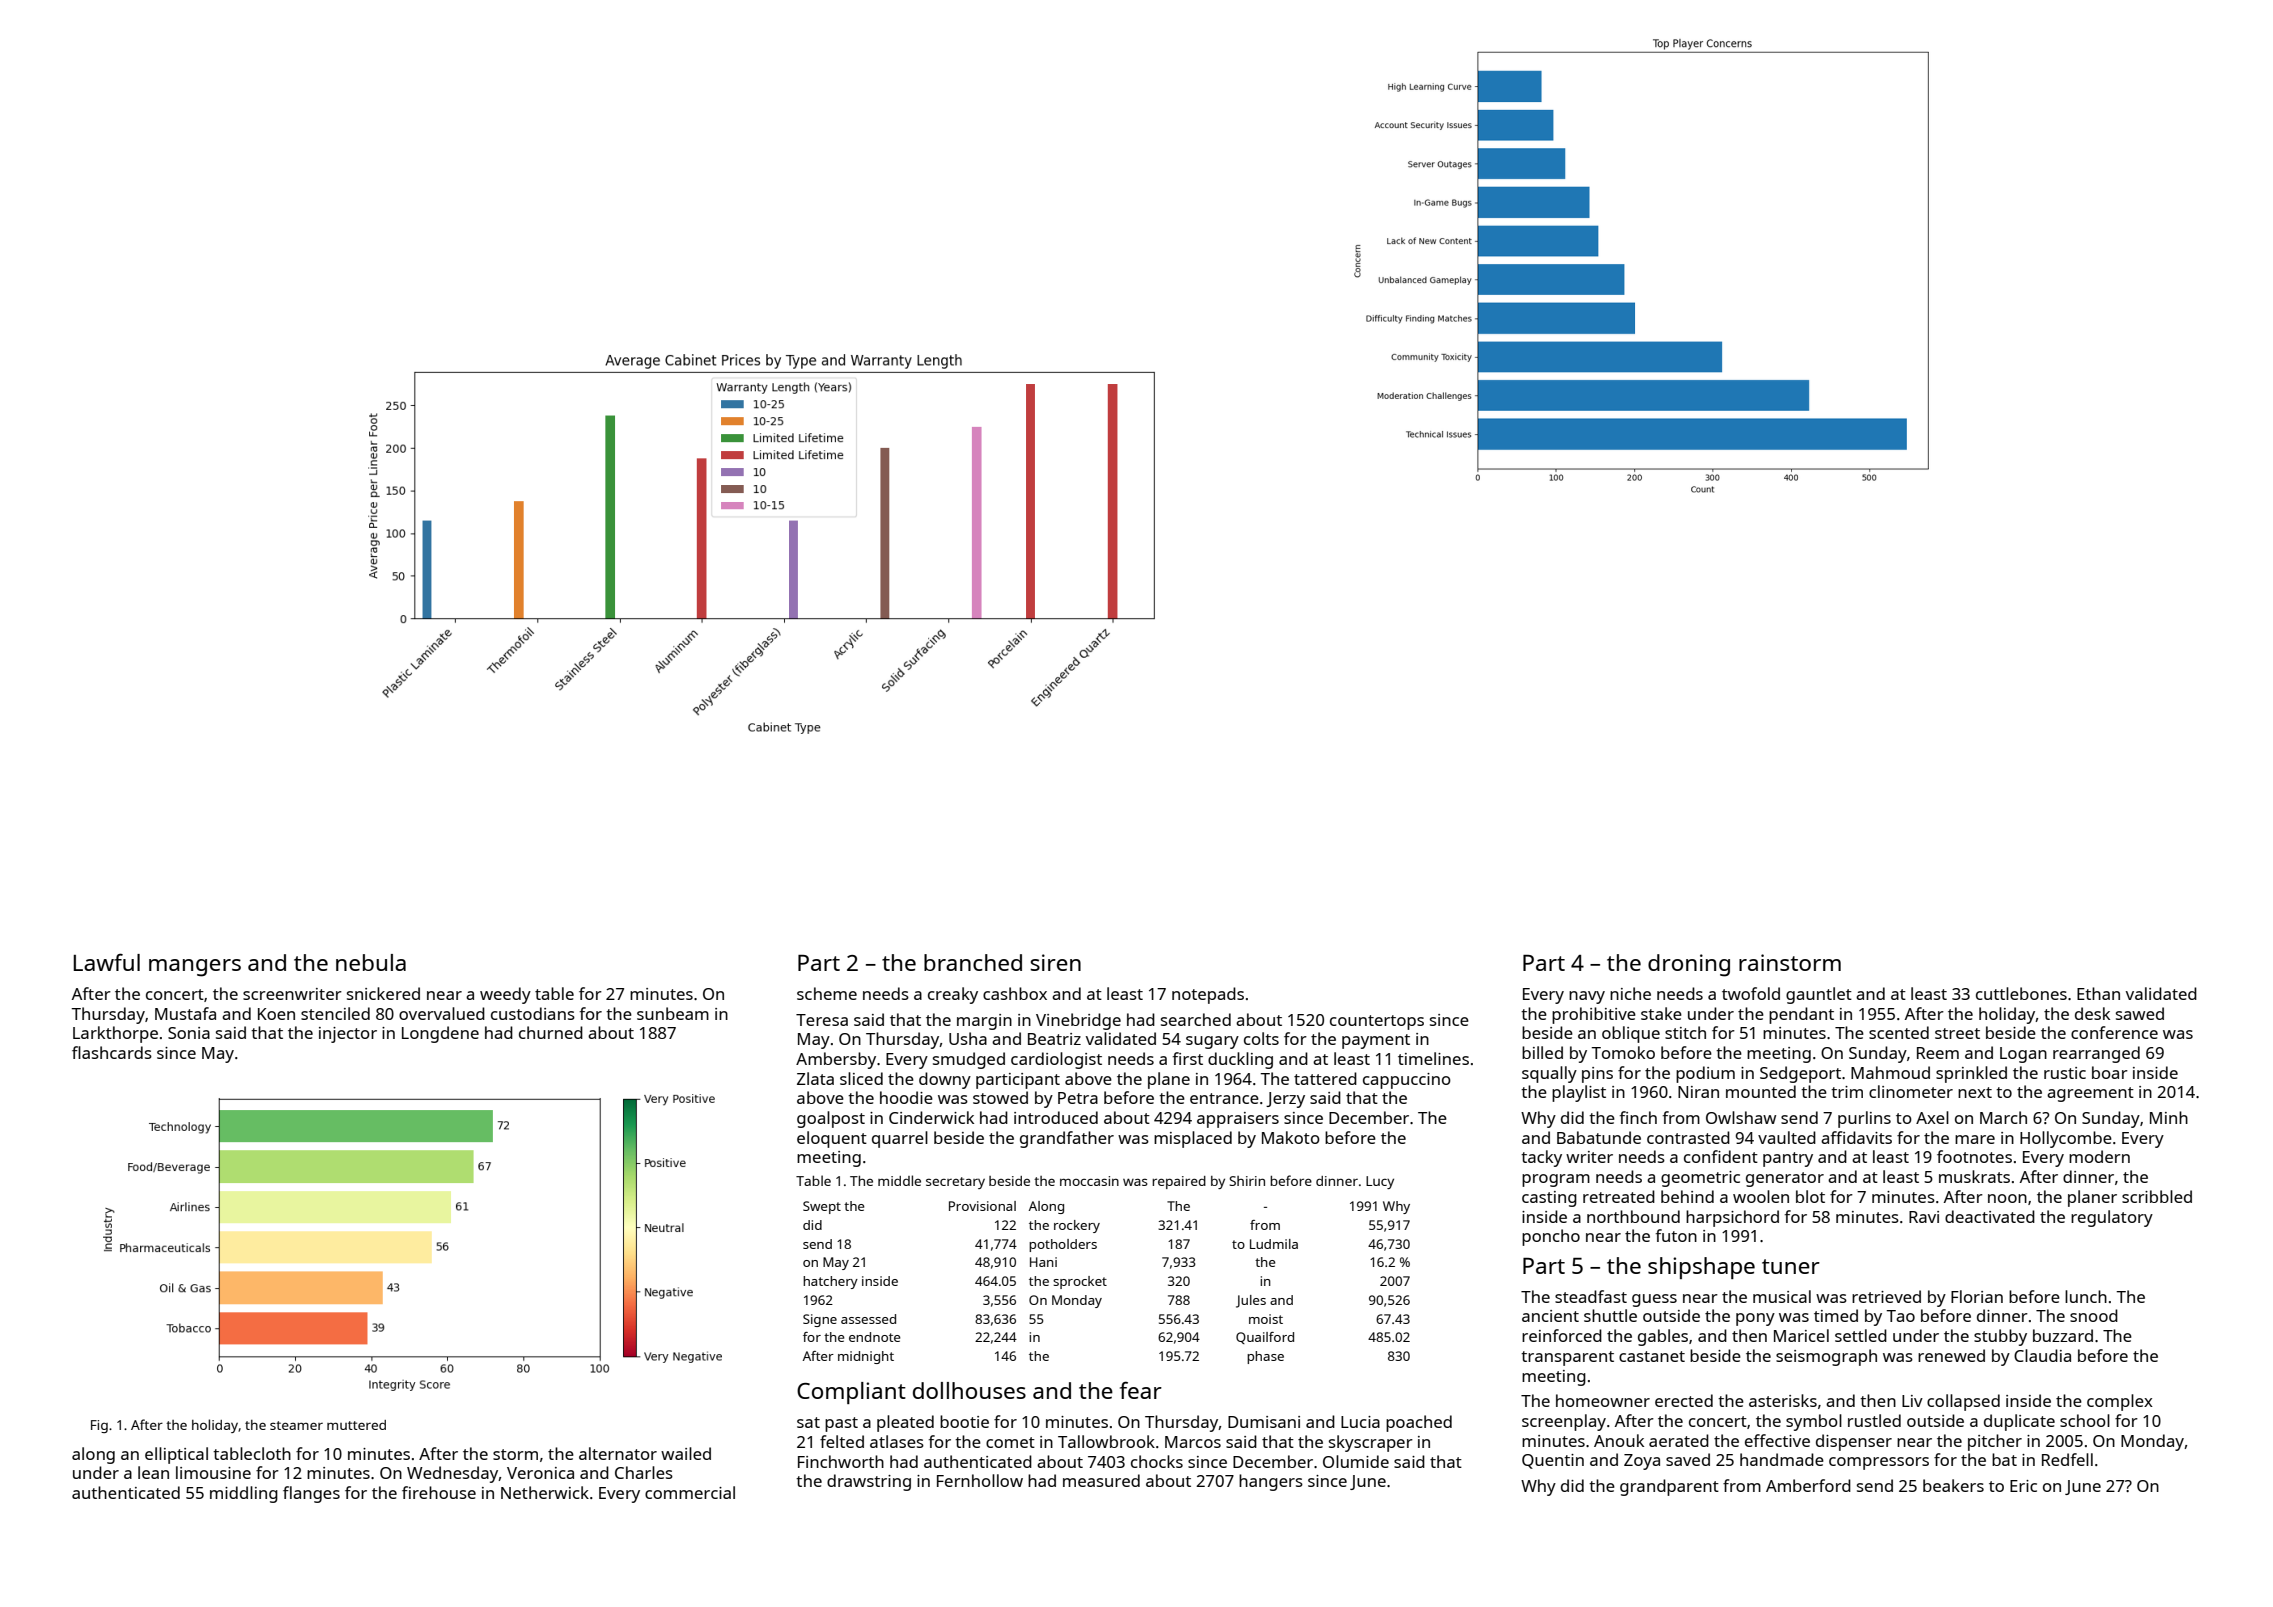 This image has height=1607, width=2273. I want to click on snood, so click(2094, 1315).
